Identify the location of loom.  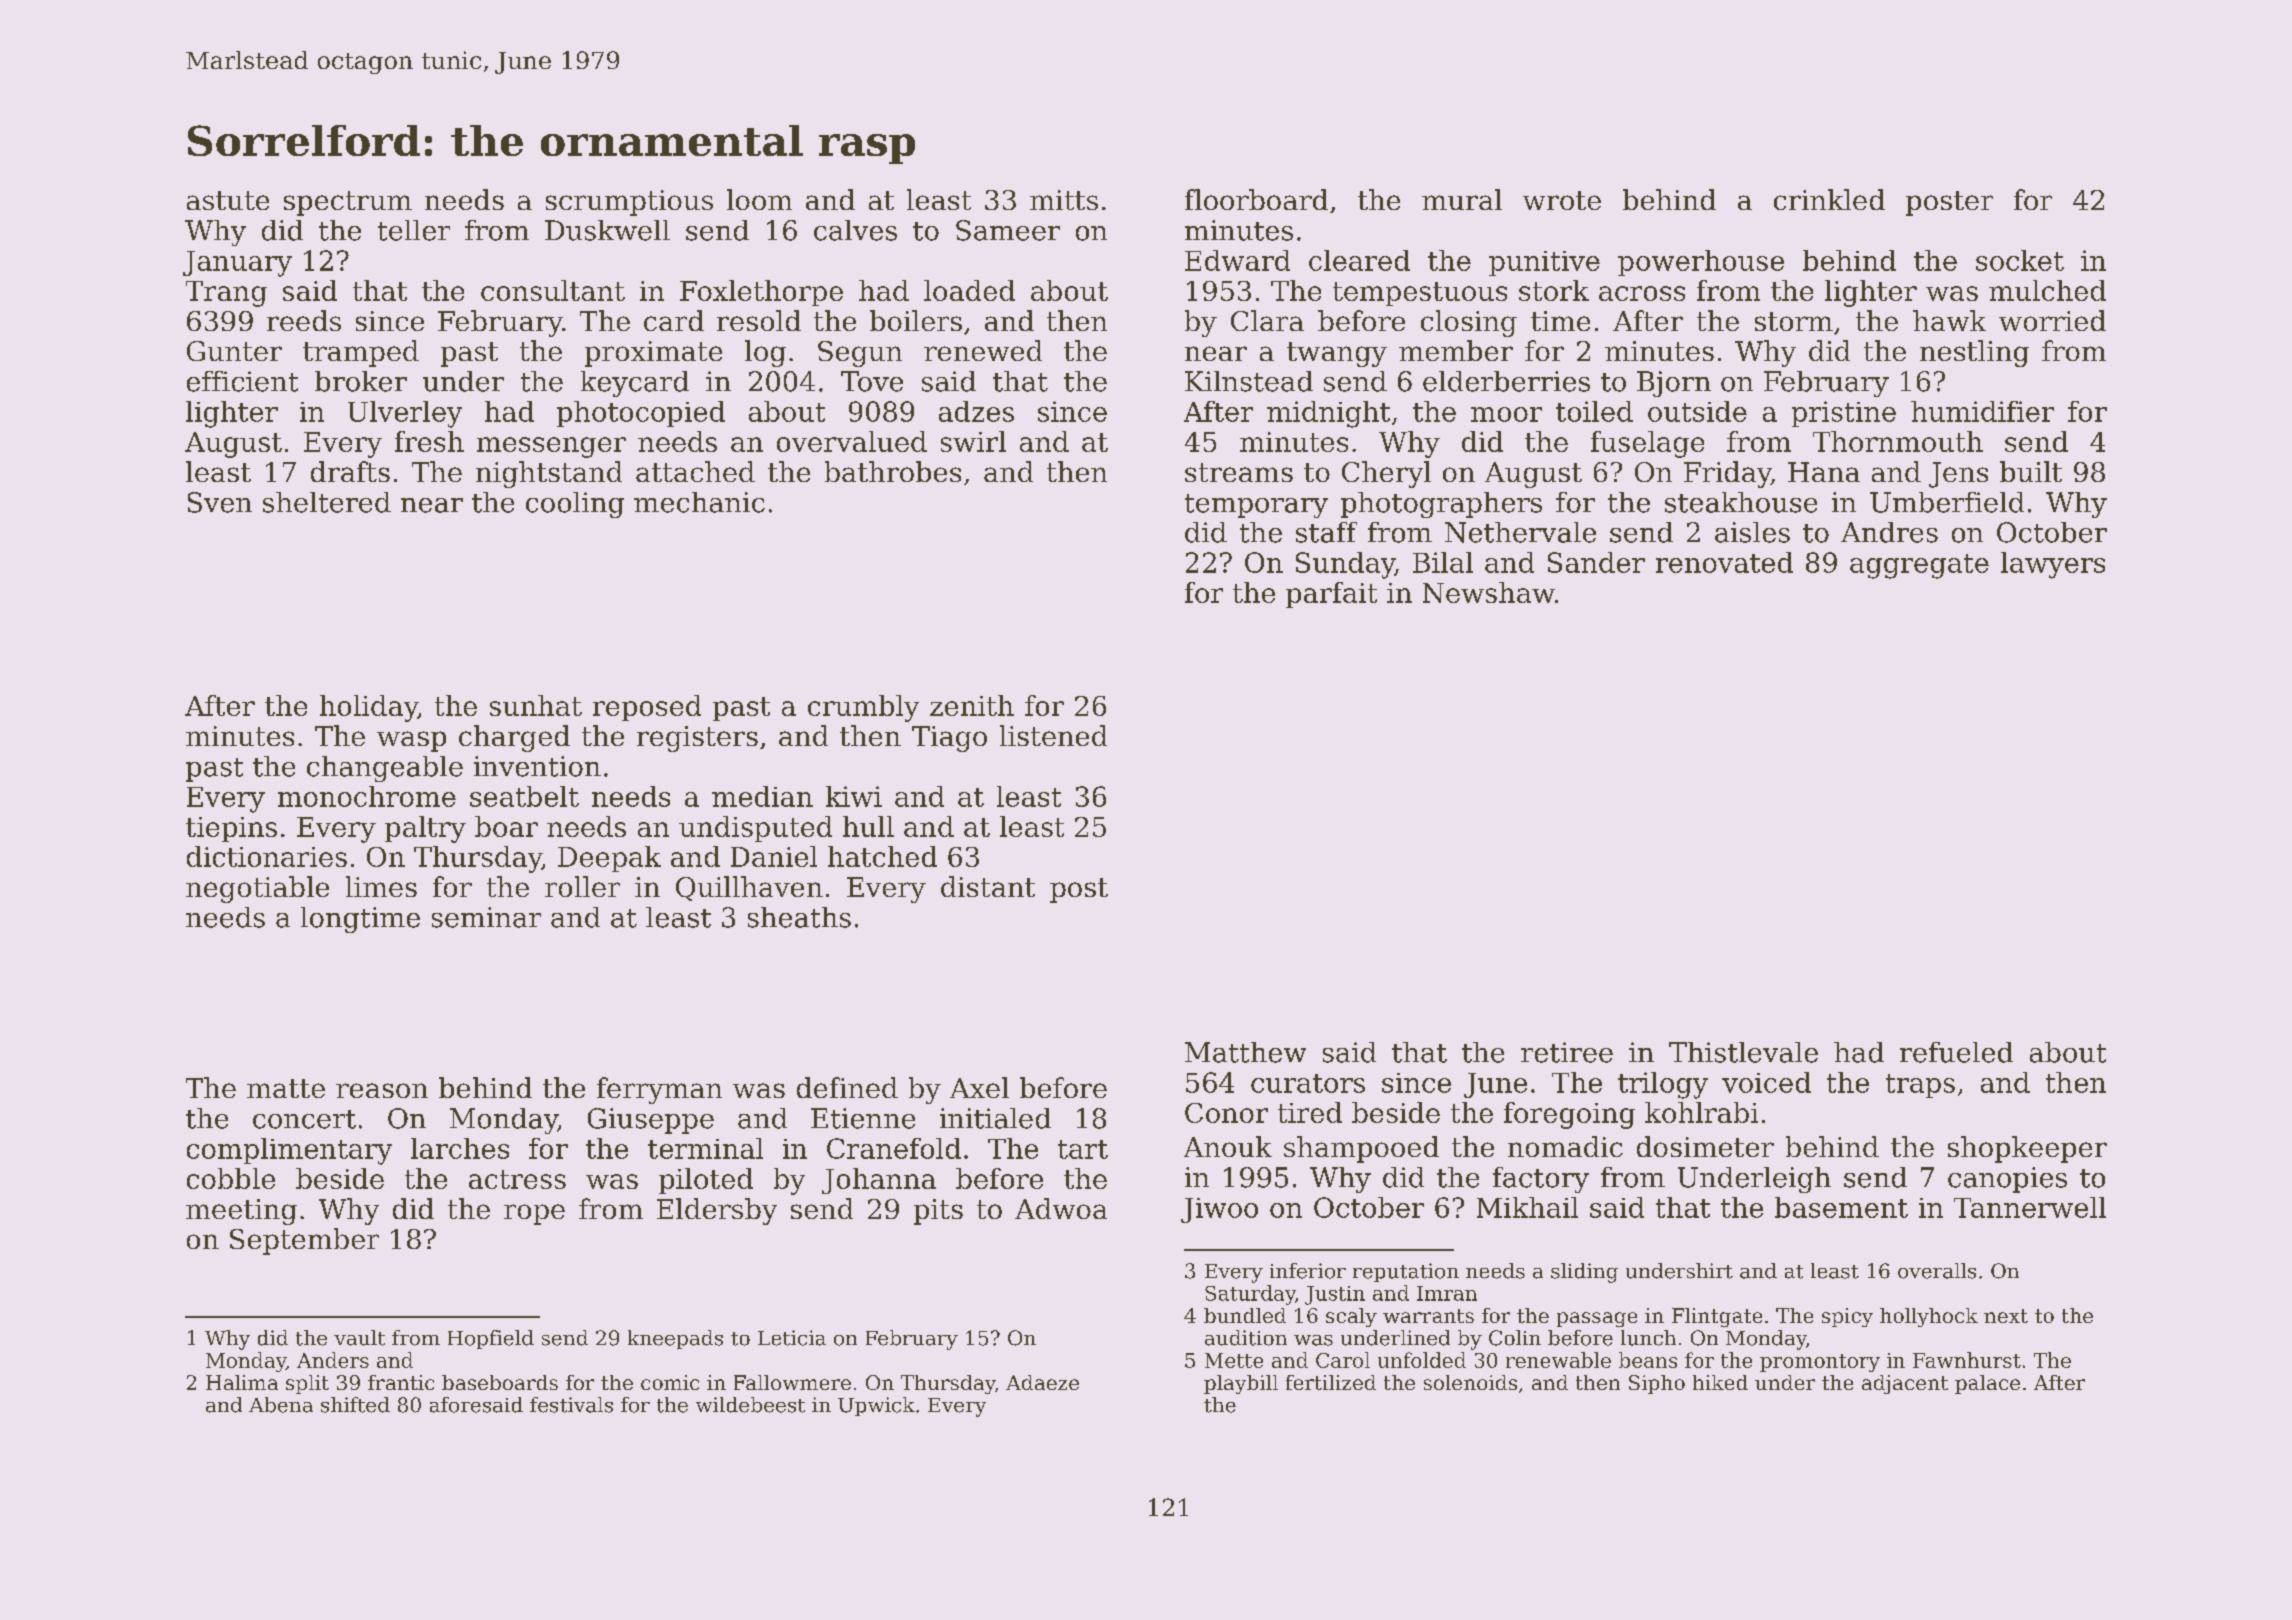
(759, 199).
